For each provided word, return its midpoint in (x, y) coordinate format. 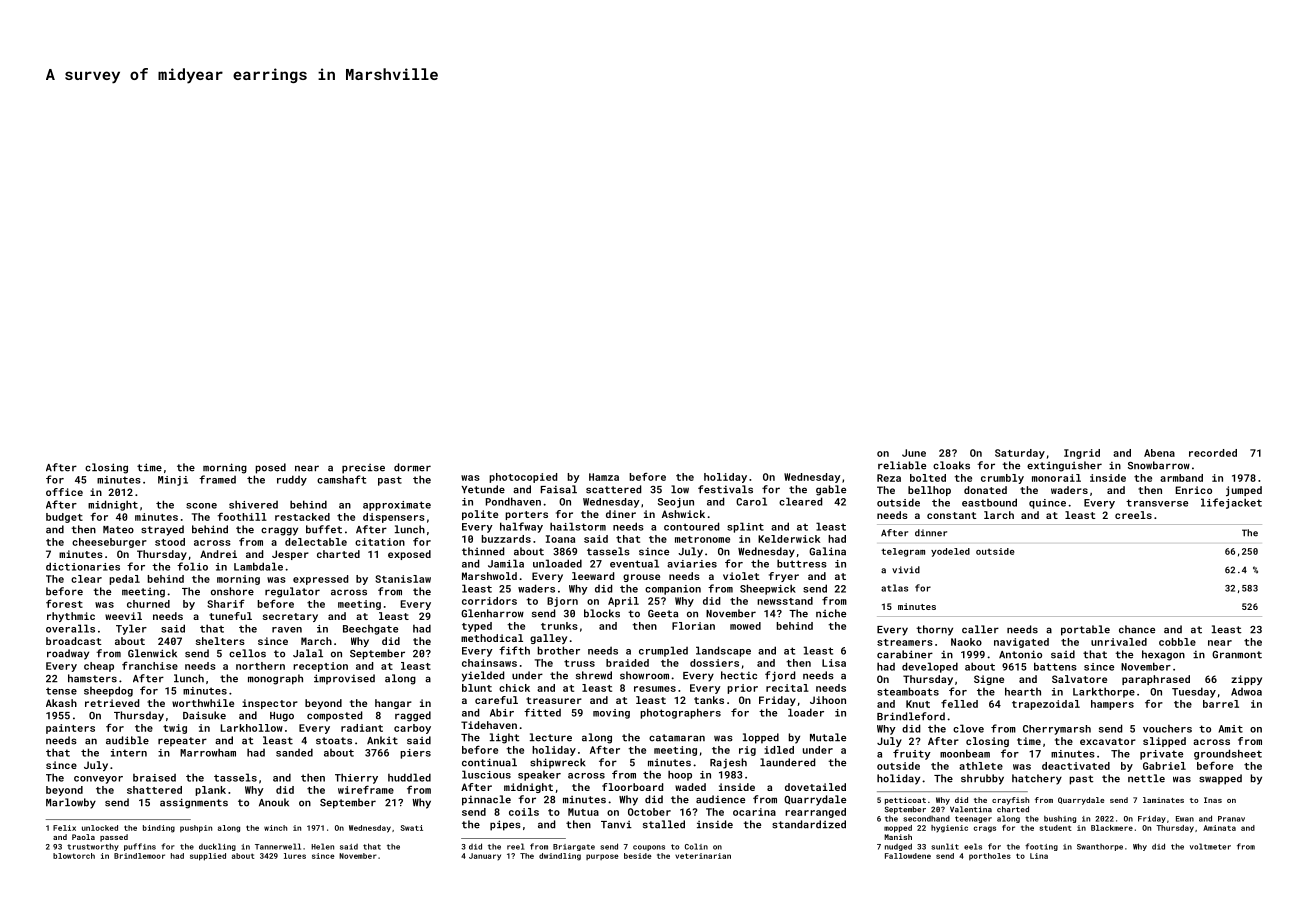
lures (295, 856)
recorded (1213, 453)
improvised (344, 679)
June (914, 453)
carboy (412, 729)
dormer (412, 467)
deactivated (1076, 766)
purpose (602, 857)
